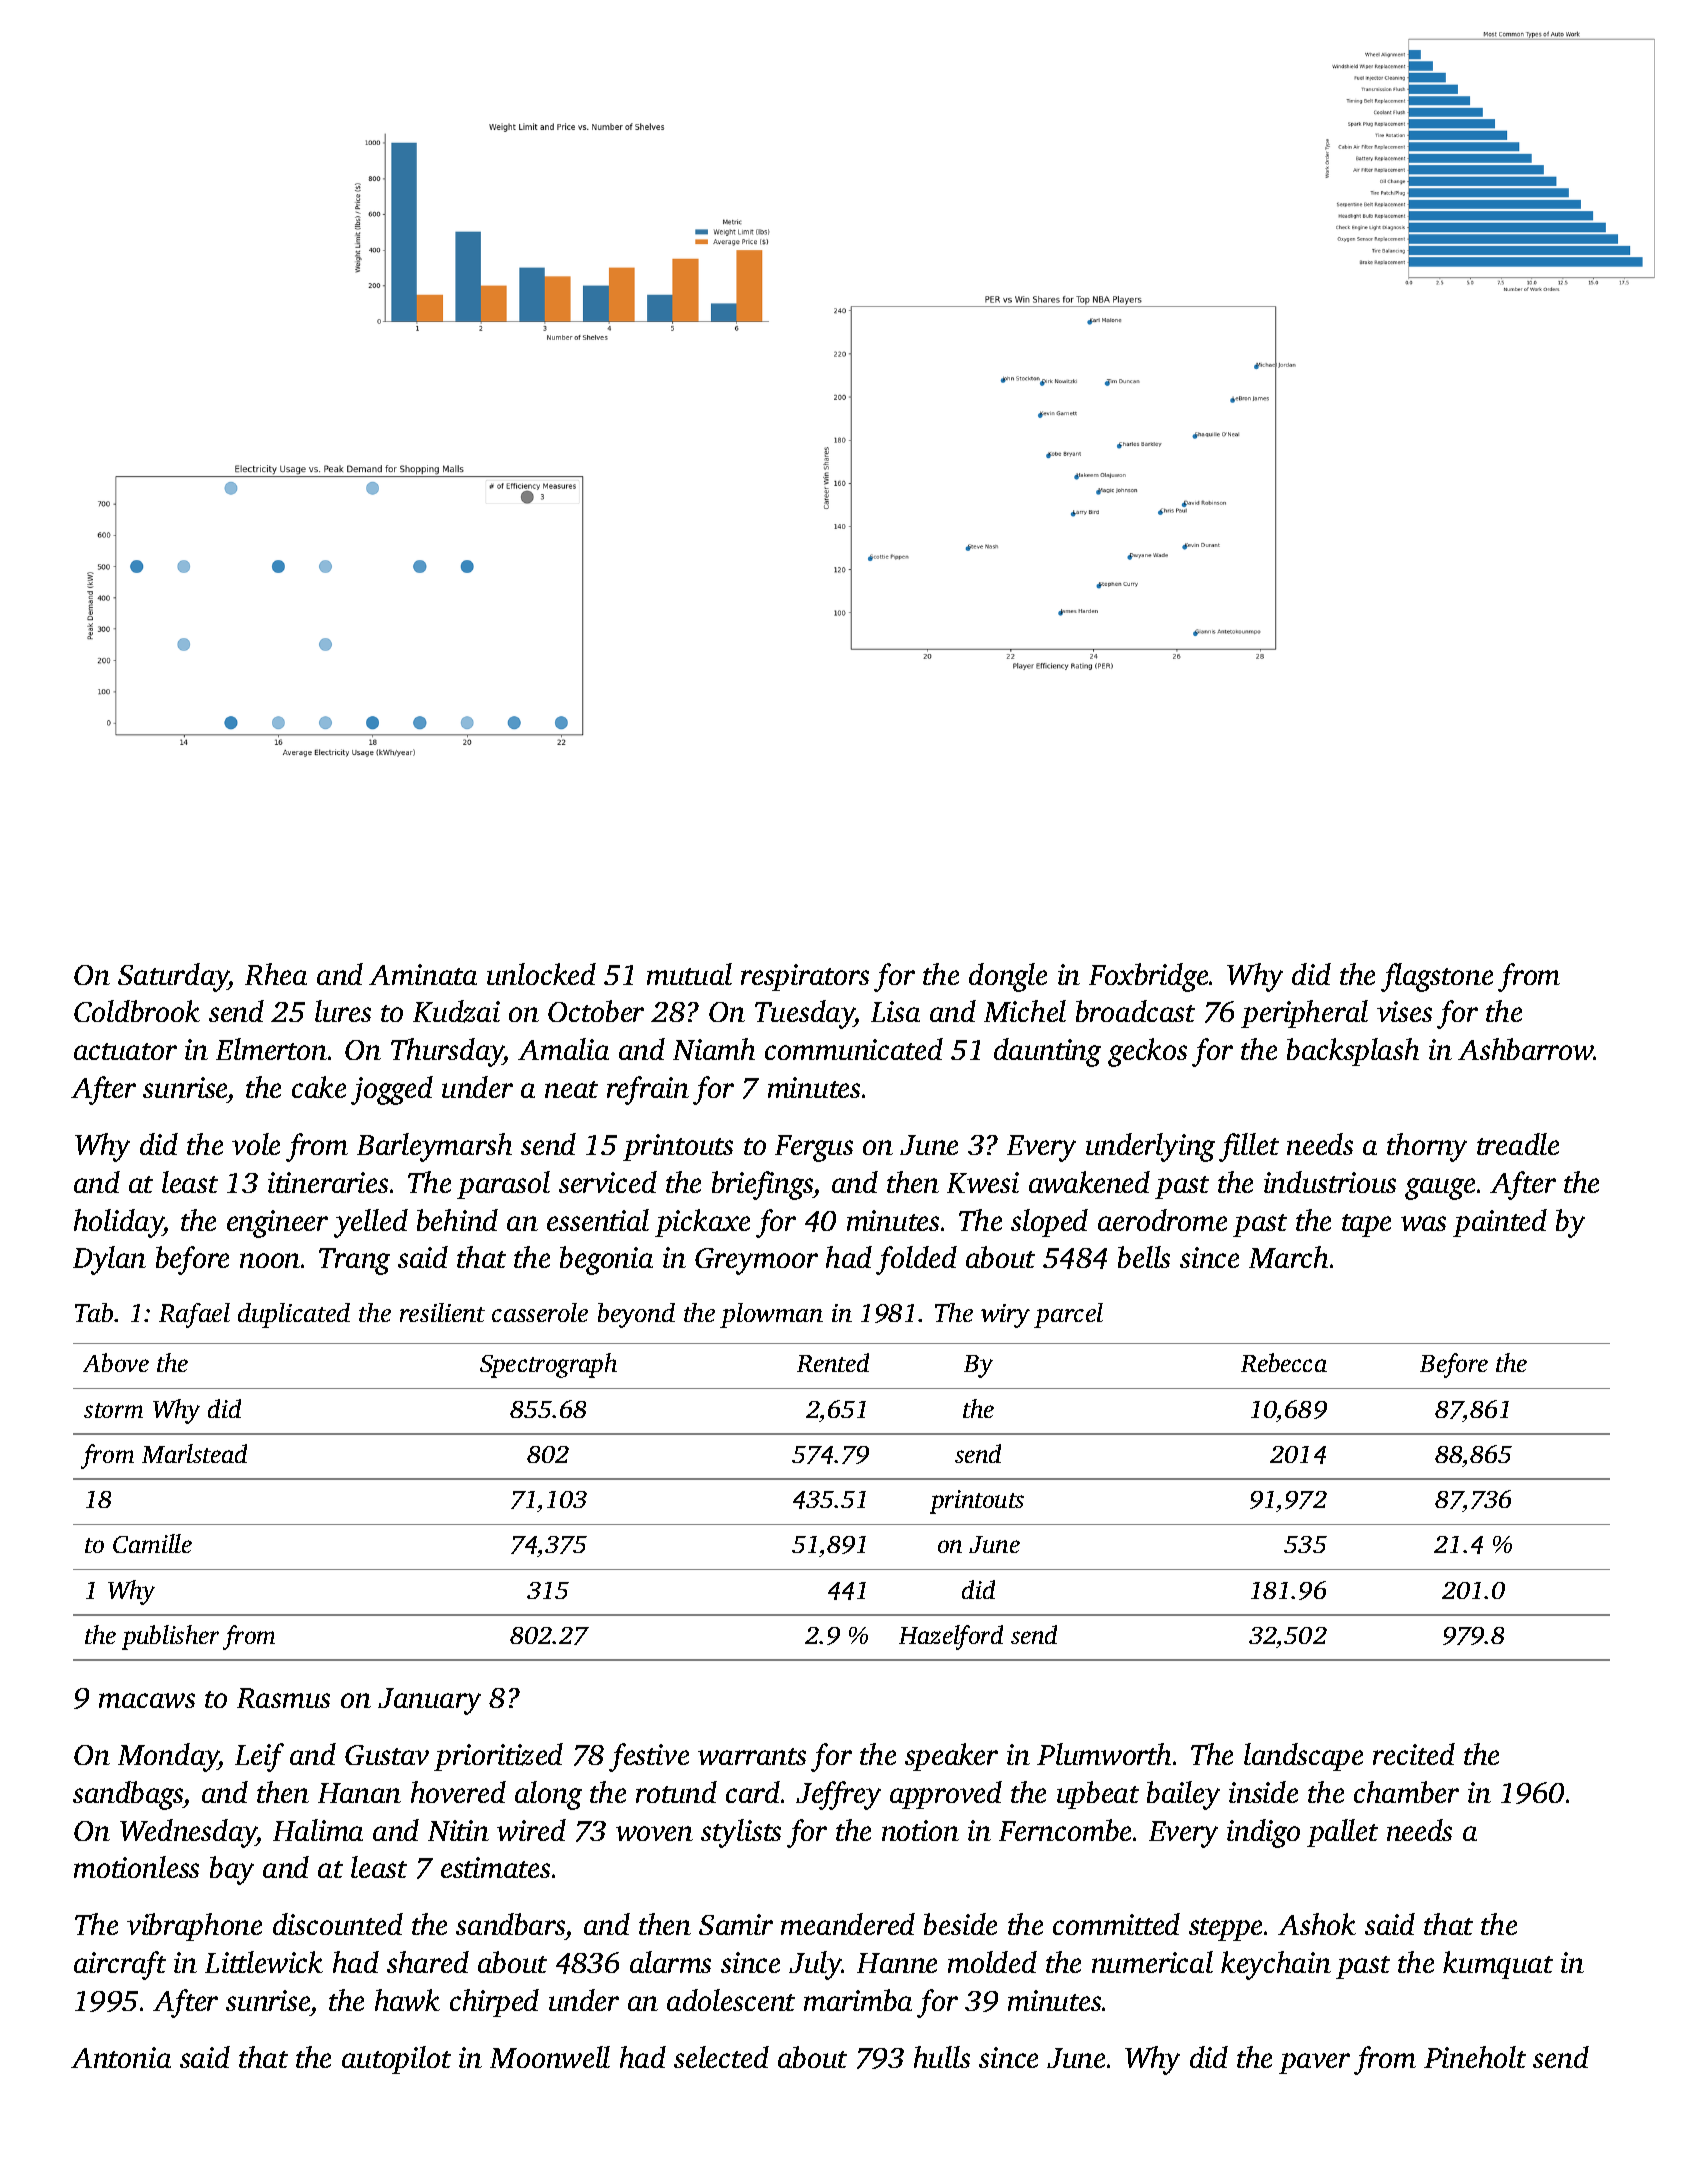 The image size is (1683, 2178). Describe the element at coordinates (1518, 1144) in the screenshot. I see `treadle` at that location.
